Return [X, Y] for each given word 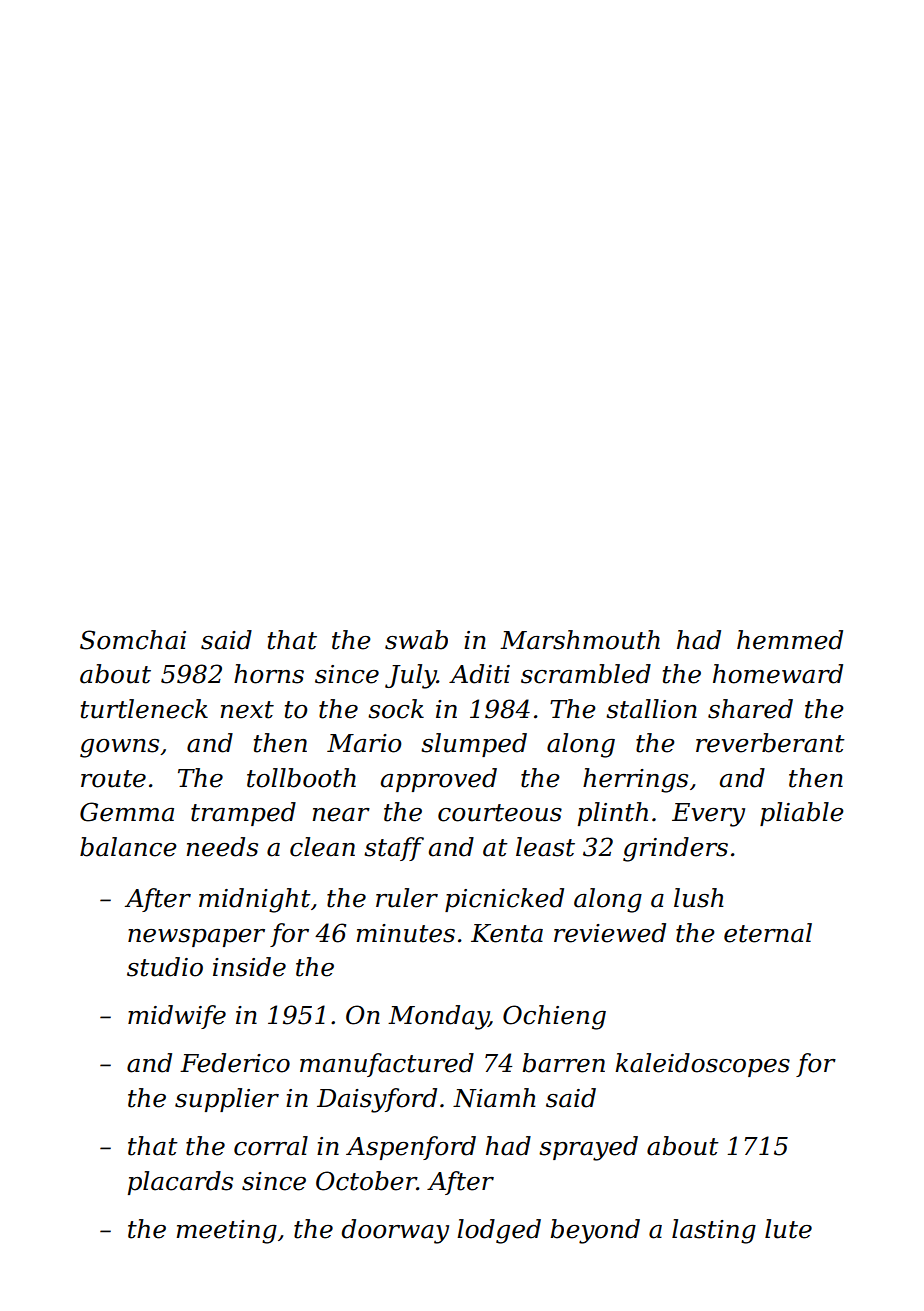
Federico [235, 1063]
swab [416, 640]
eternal [768, 933]
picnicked [504, 900]
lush [699, 898]
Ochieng [554, 1017]
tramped [243, 814]
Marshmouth [580, 640]
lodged [499, 1231]
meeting [226, 1232]
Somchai [133, 640]
